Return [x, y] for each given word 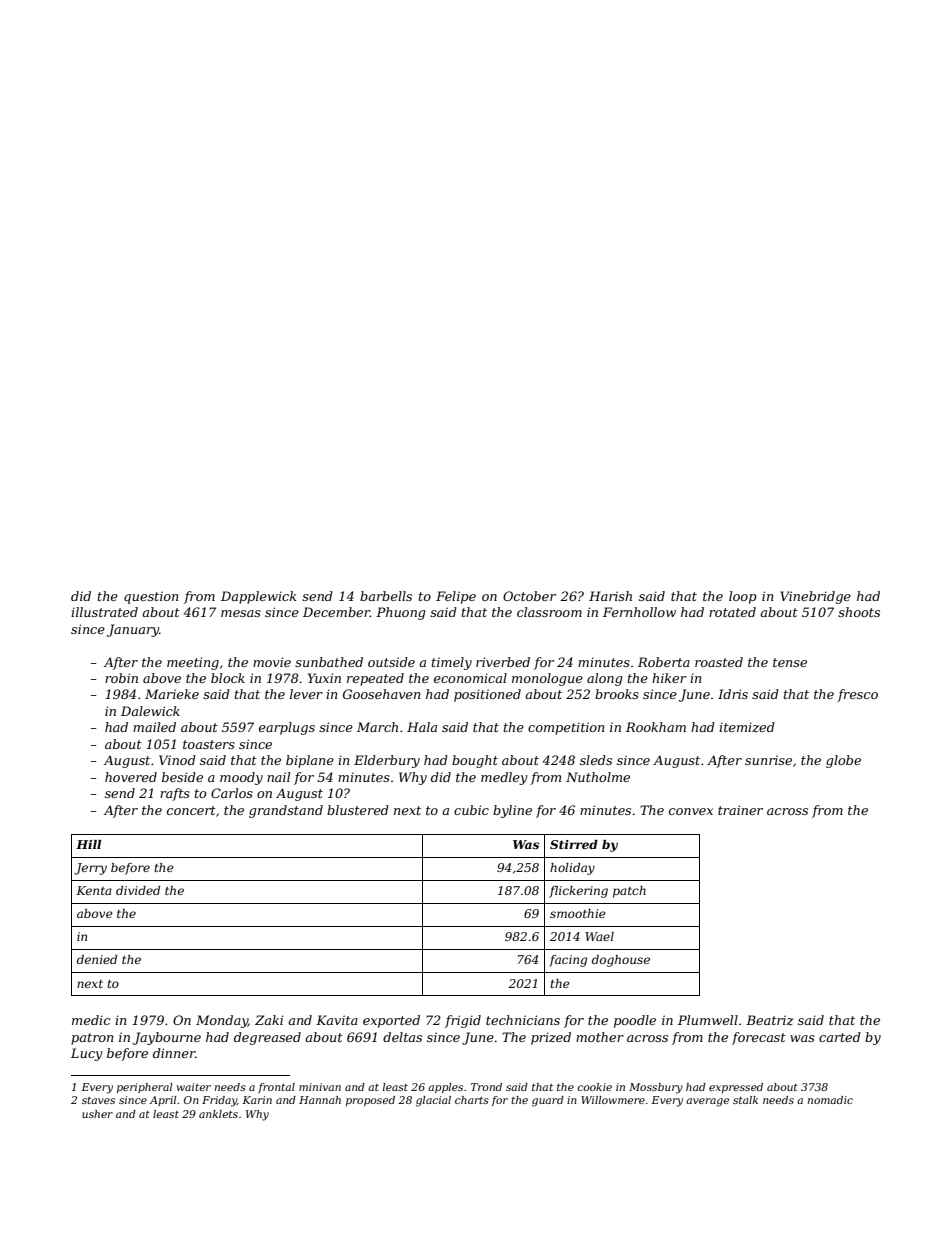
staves [98, 1100]
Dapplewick [259, 597]
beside [182, 777]
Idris [733, 694]
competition [566, 728]
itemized [747, 727]
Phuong [401, 613]
